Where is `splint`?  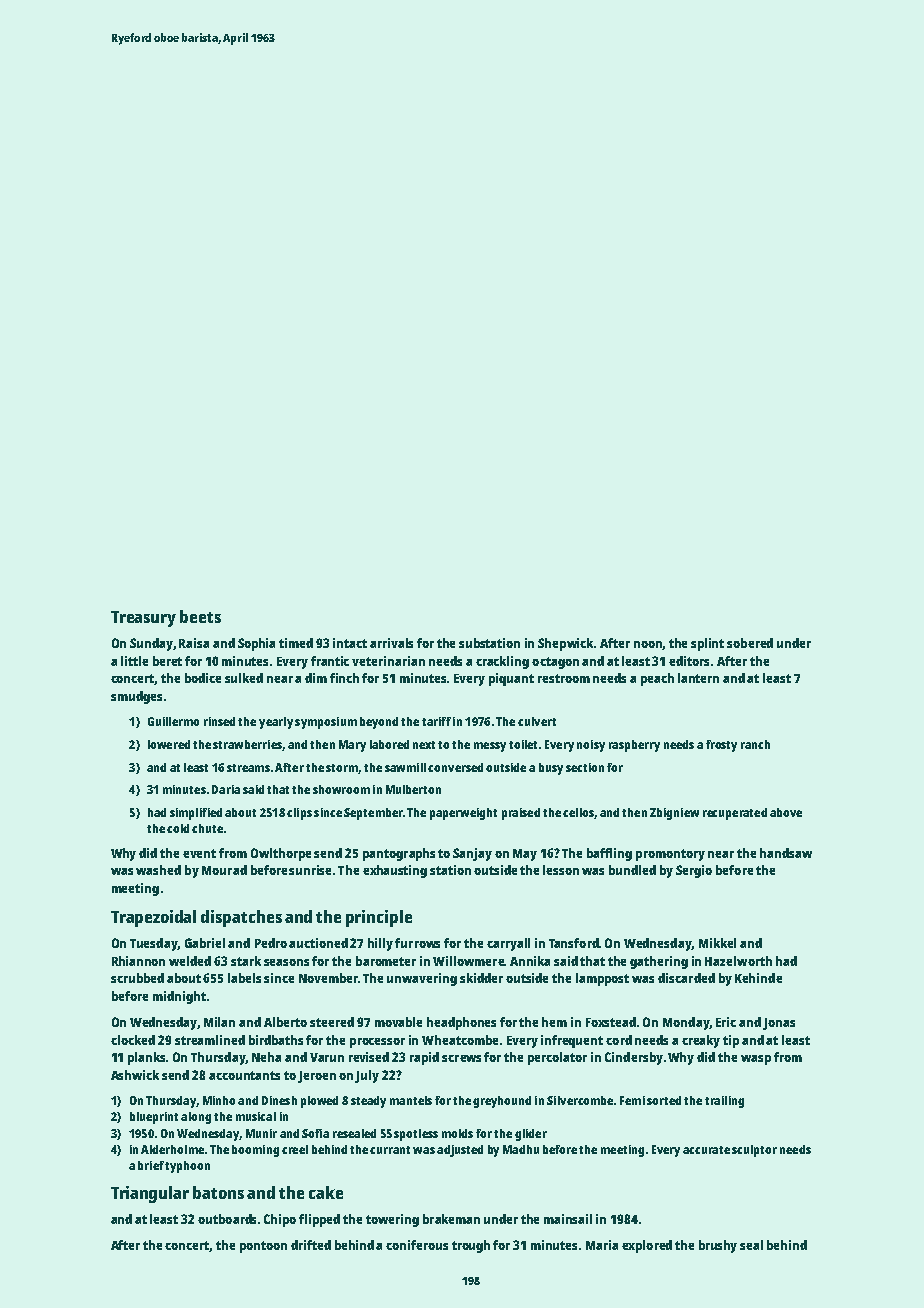
splint is located at coordinates (707, 644).
